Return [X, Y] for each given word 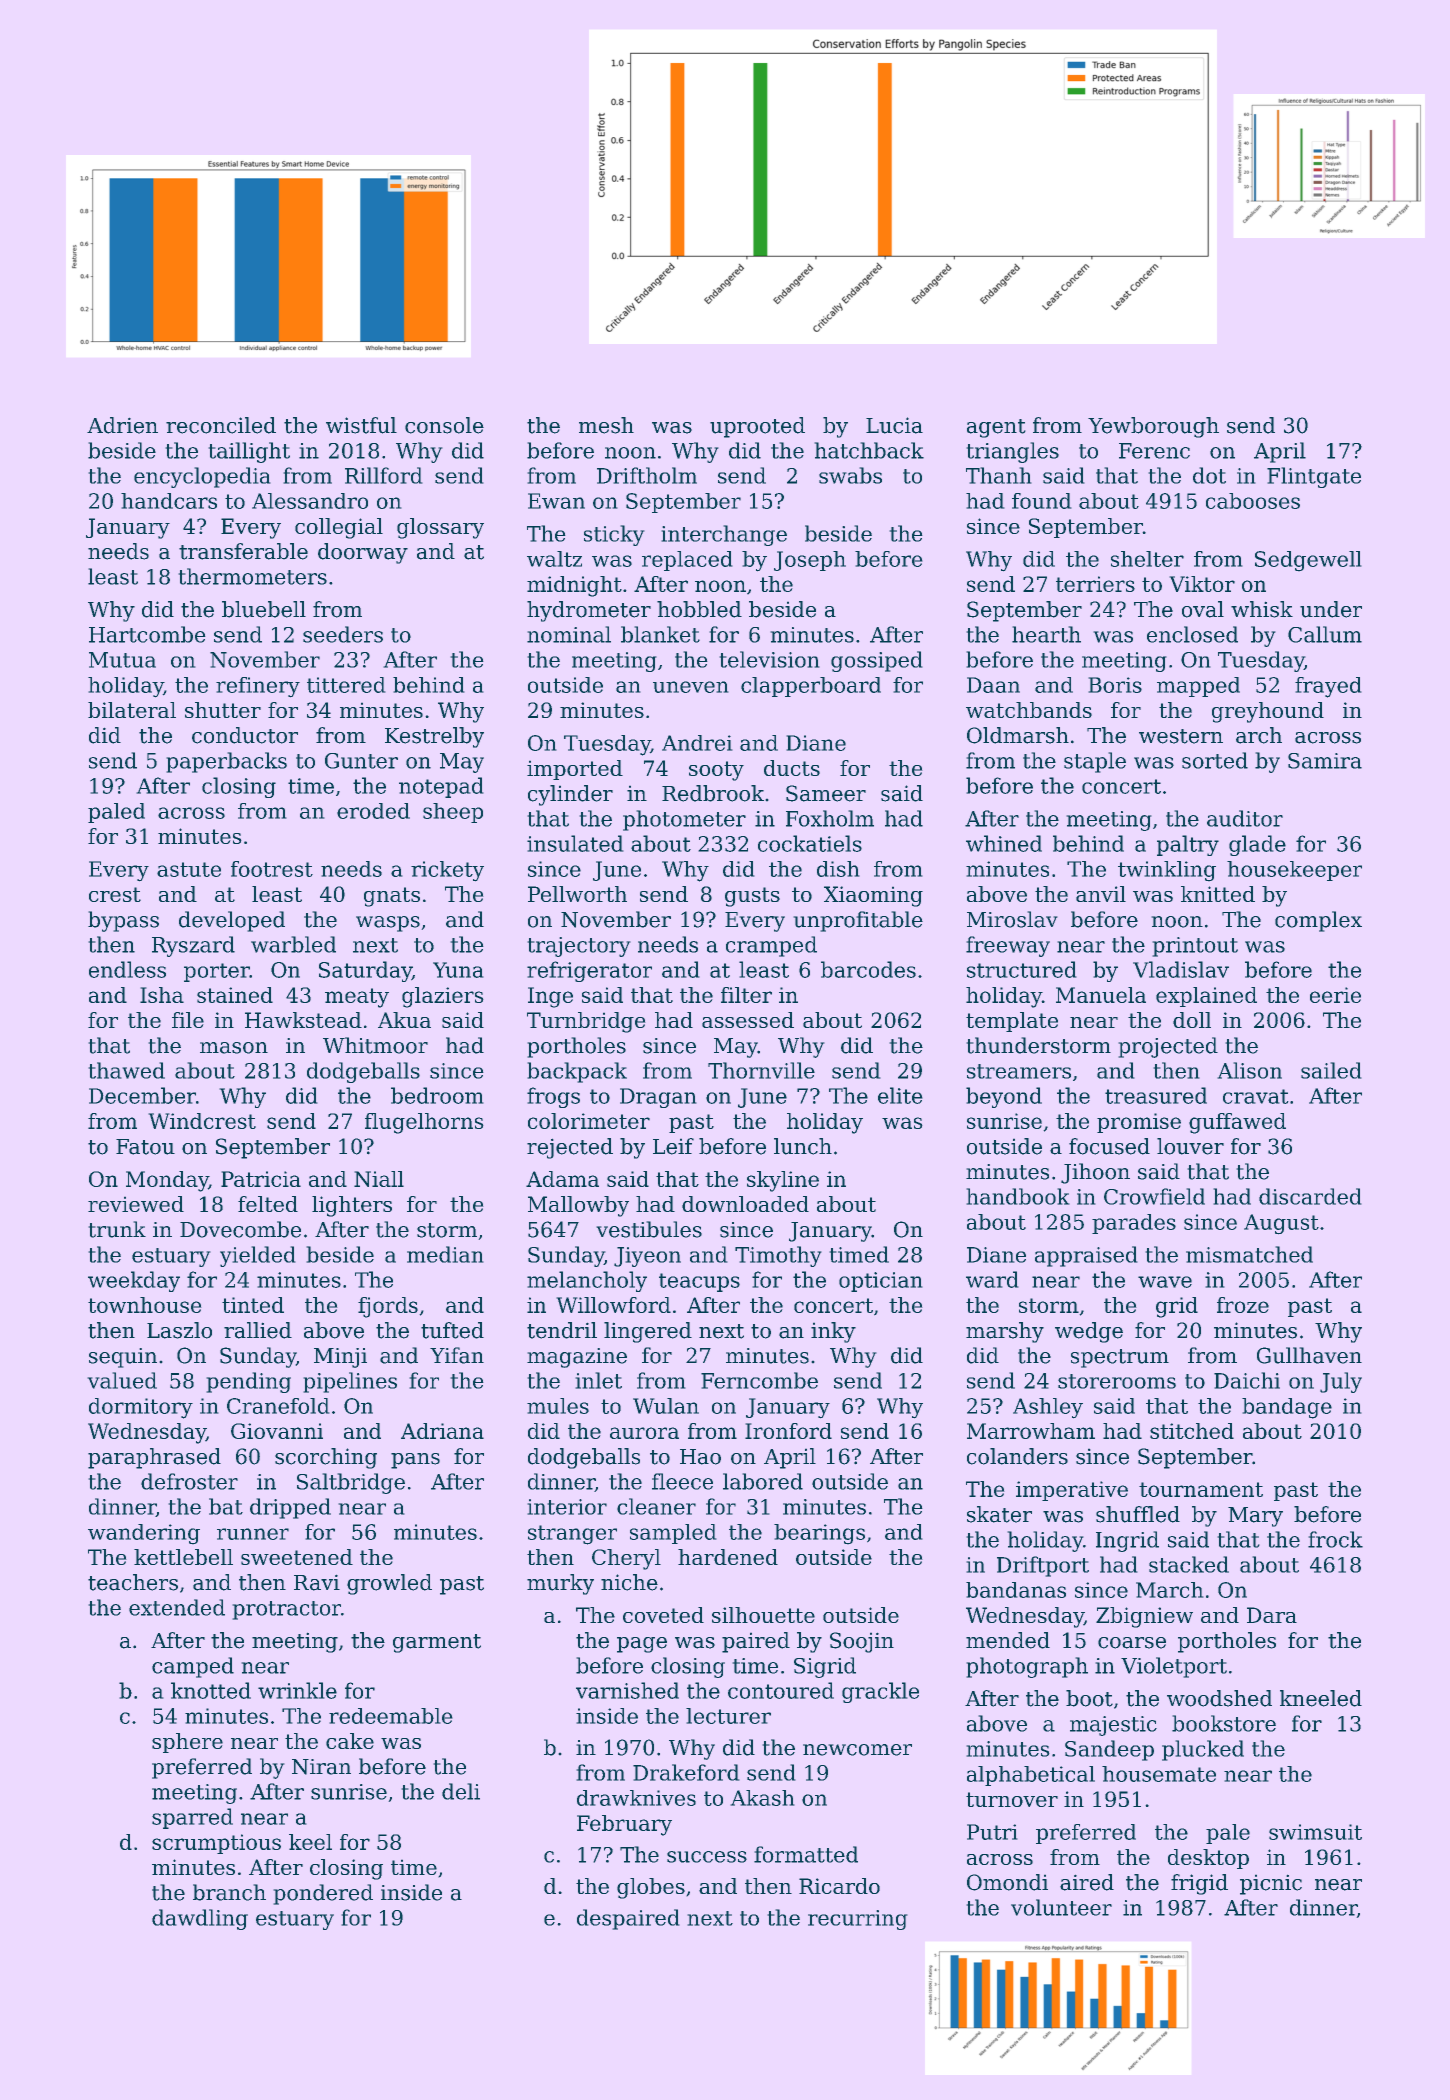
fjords [388, 1307]
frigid [1199, 1884]
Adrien [122, 425]
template [1012, 1022]
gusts [752, 897]
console [444, 425]
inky [833, 1332]
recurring [858, 1920]
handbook [1018, 1196]
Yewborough [1153, 427]
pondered [323, 1894]
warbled [293, 944]
